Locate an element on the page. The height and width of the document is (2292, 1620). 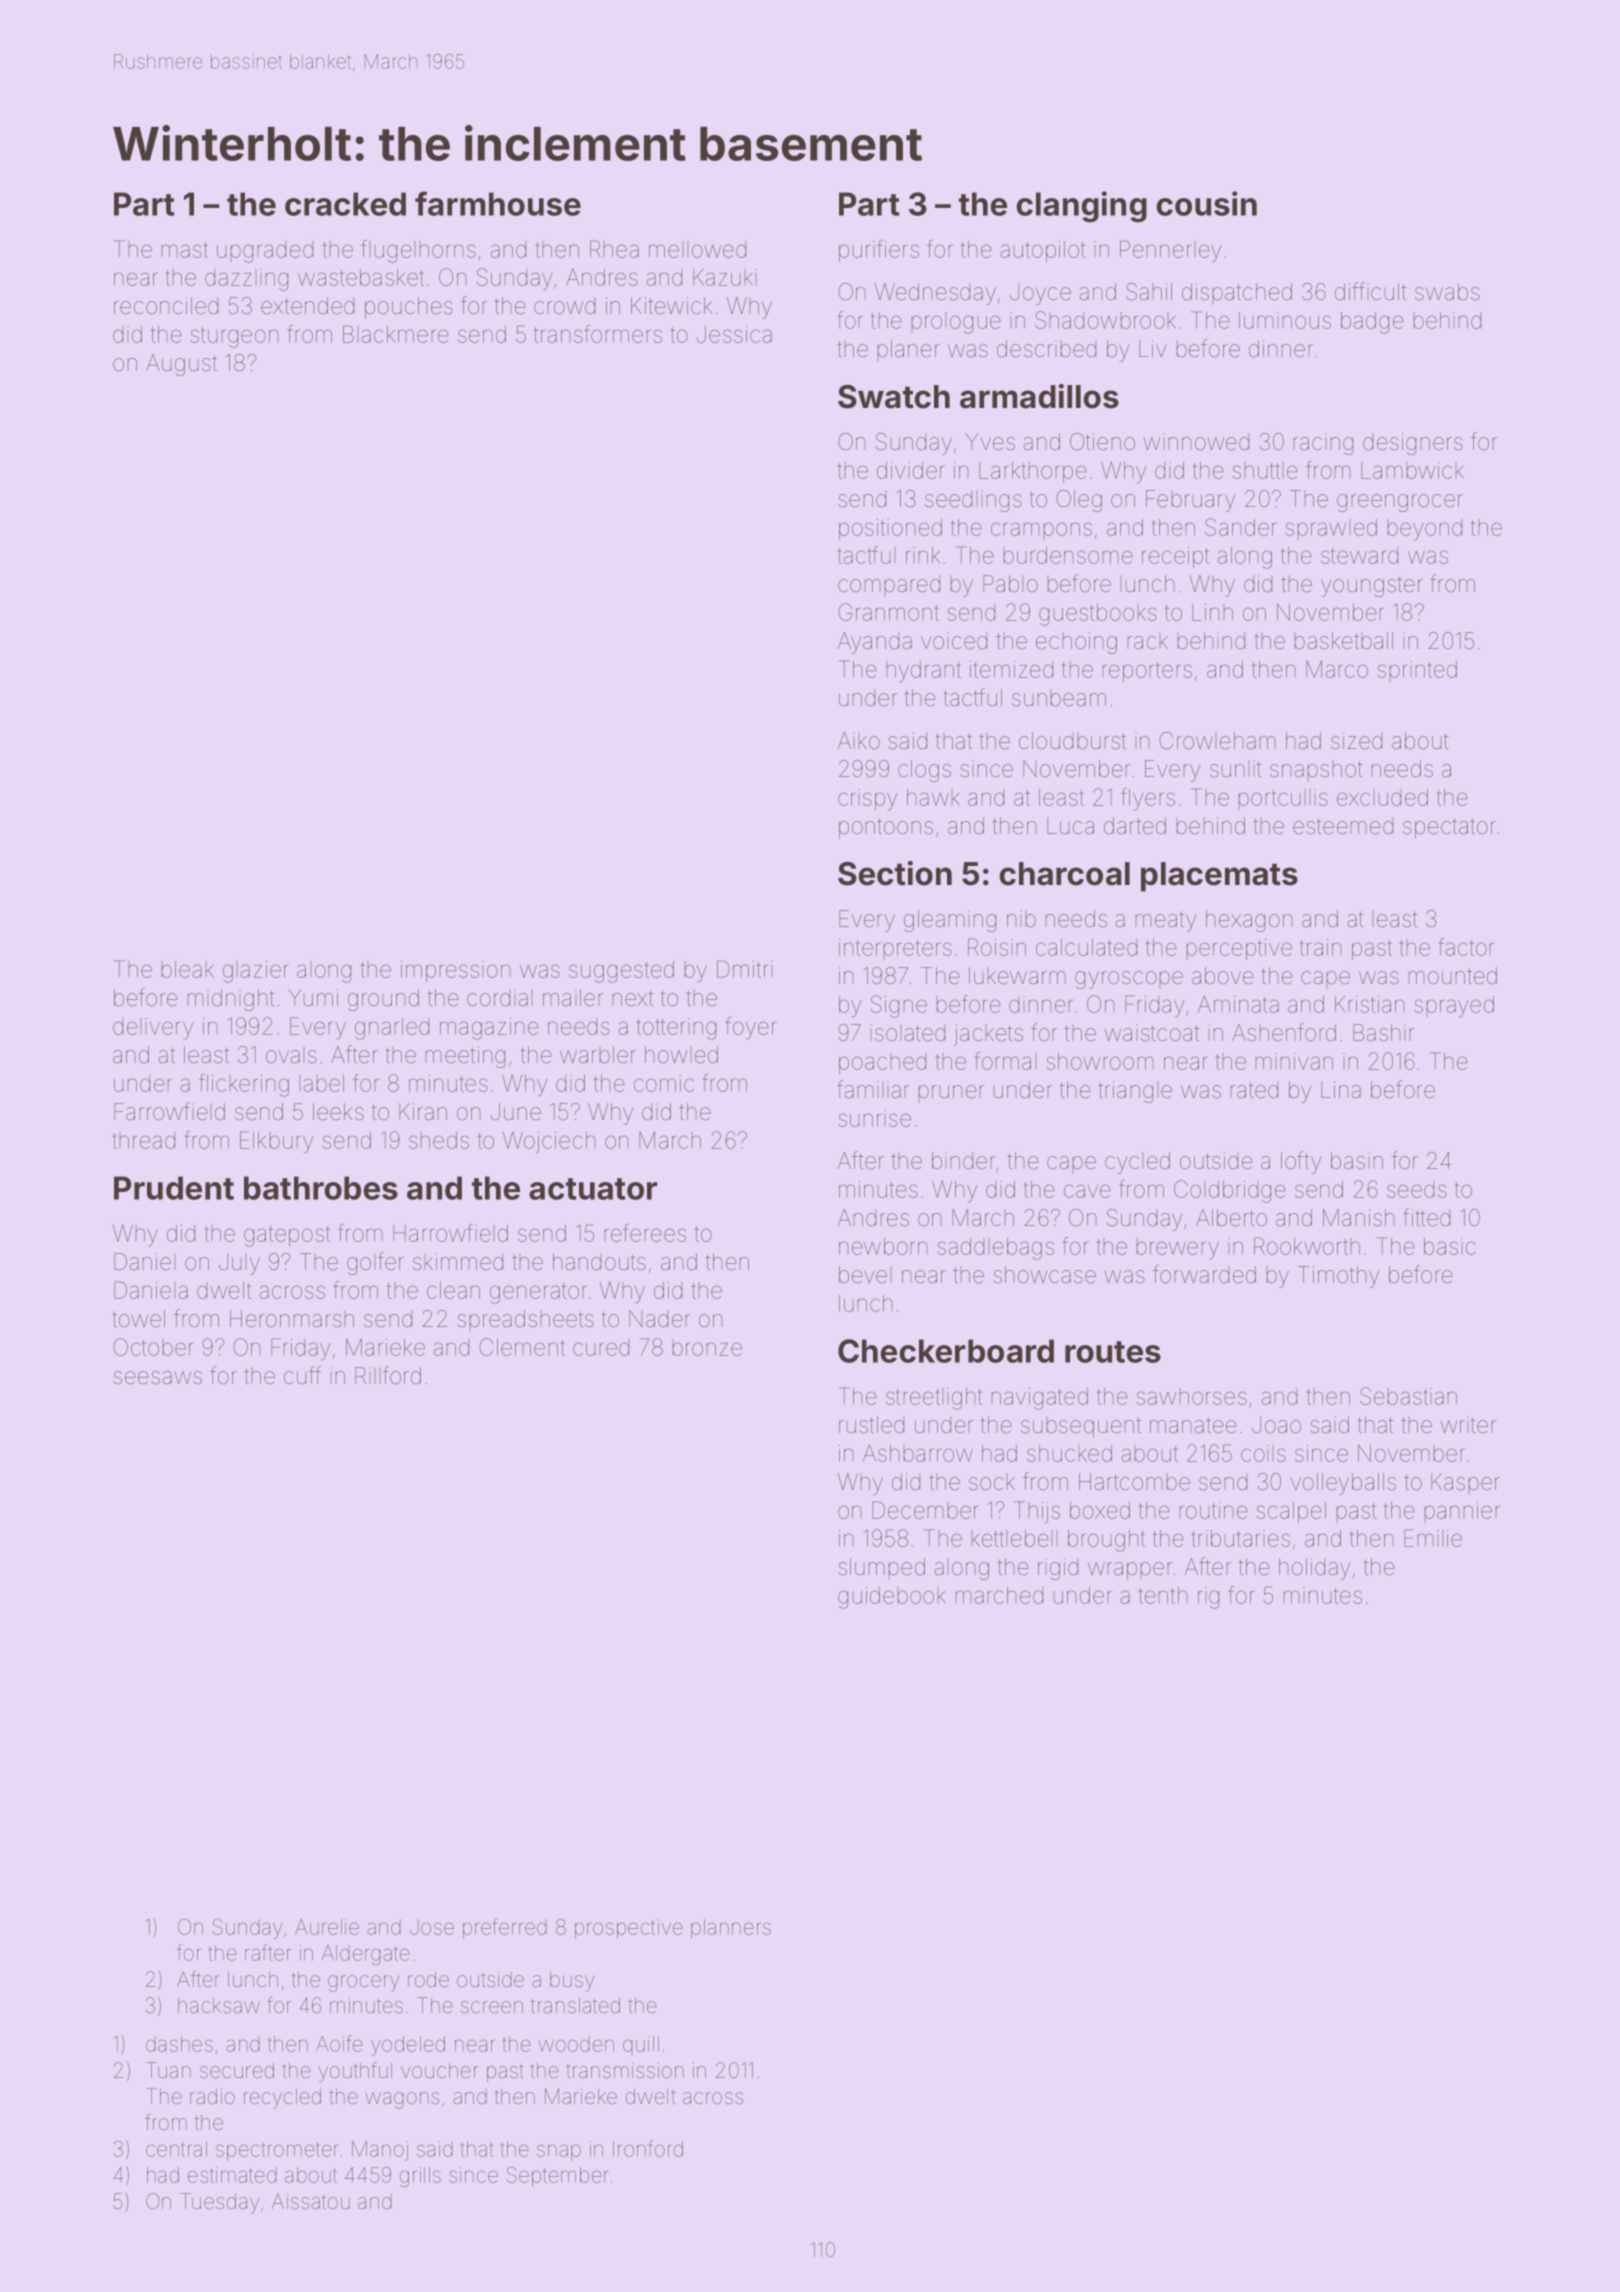
holiday is located at coordinates (1314, 1569).
